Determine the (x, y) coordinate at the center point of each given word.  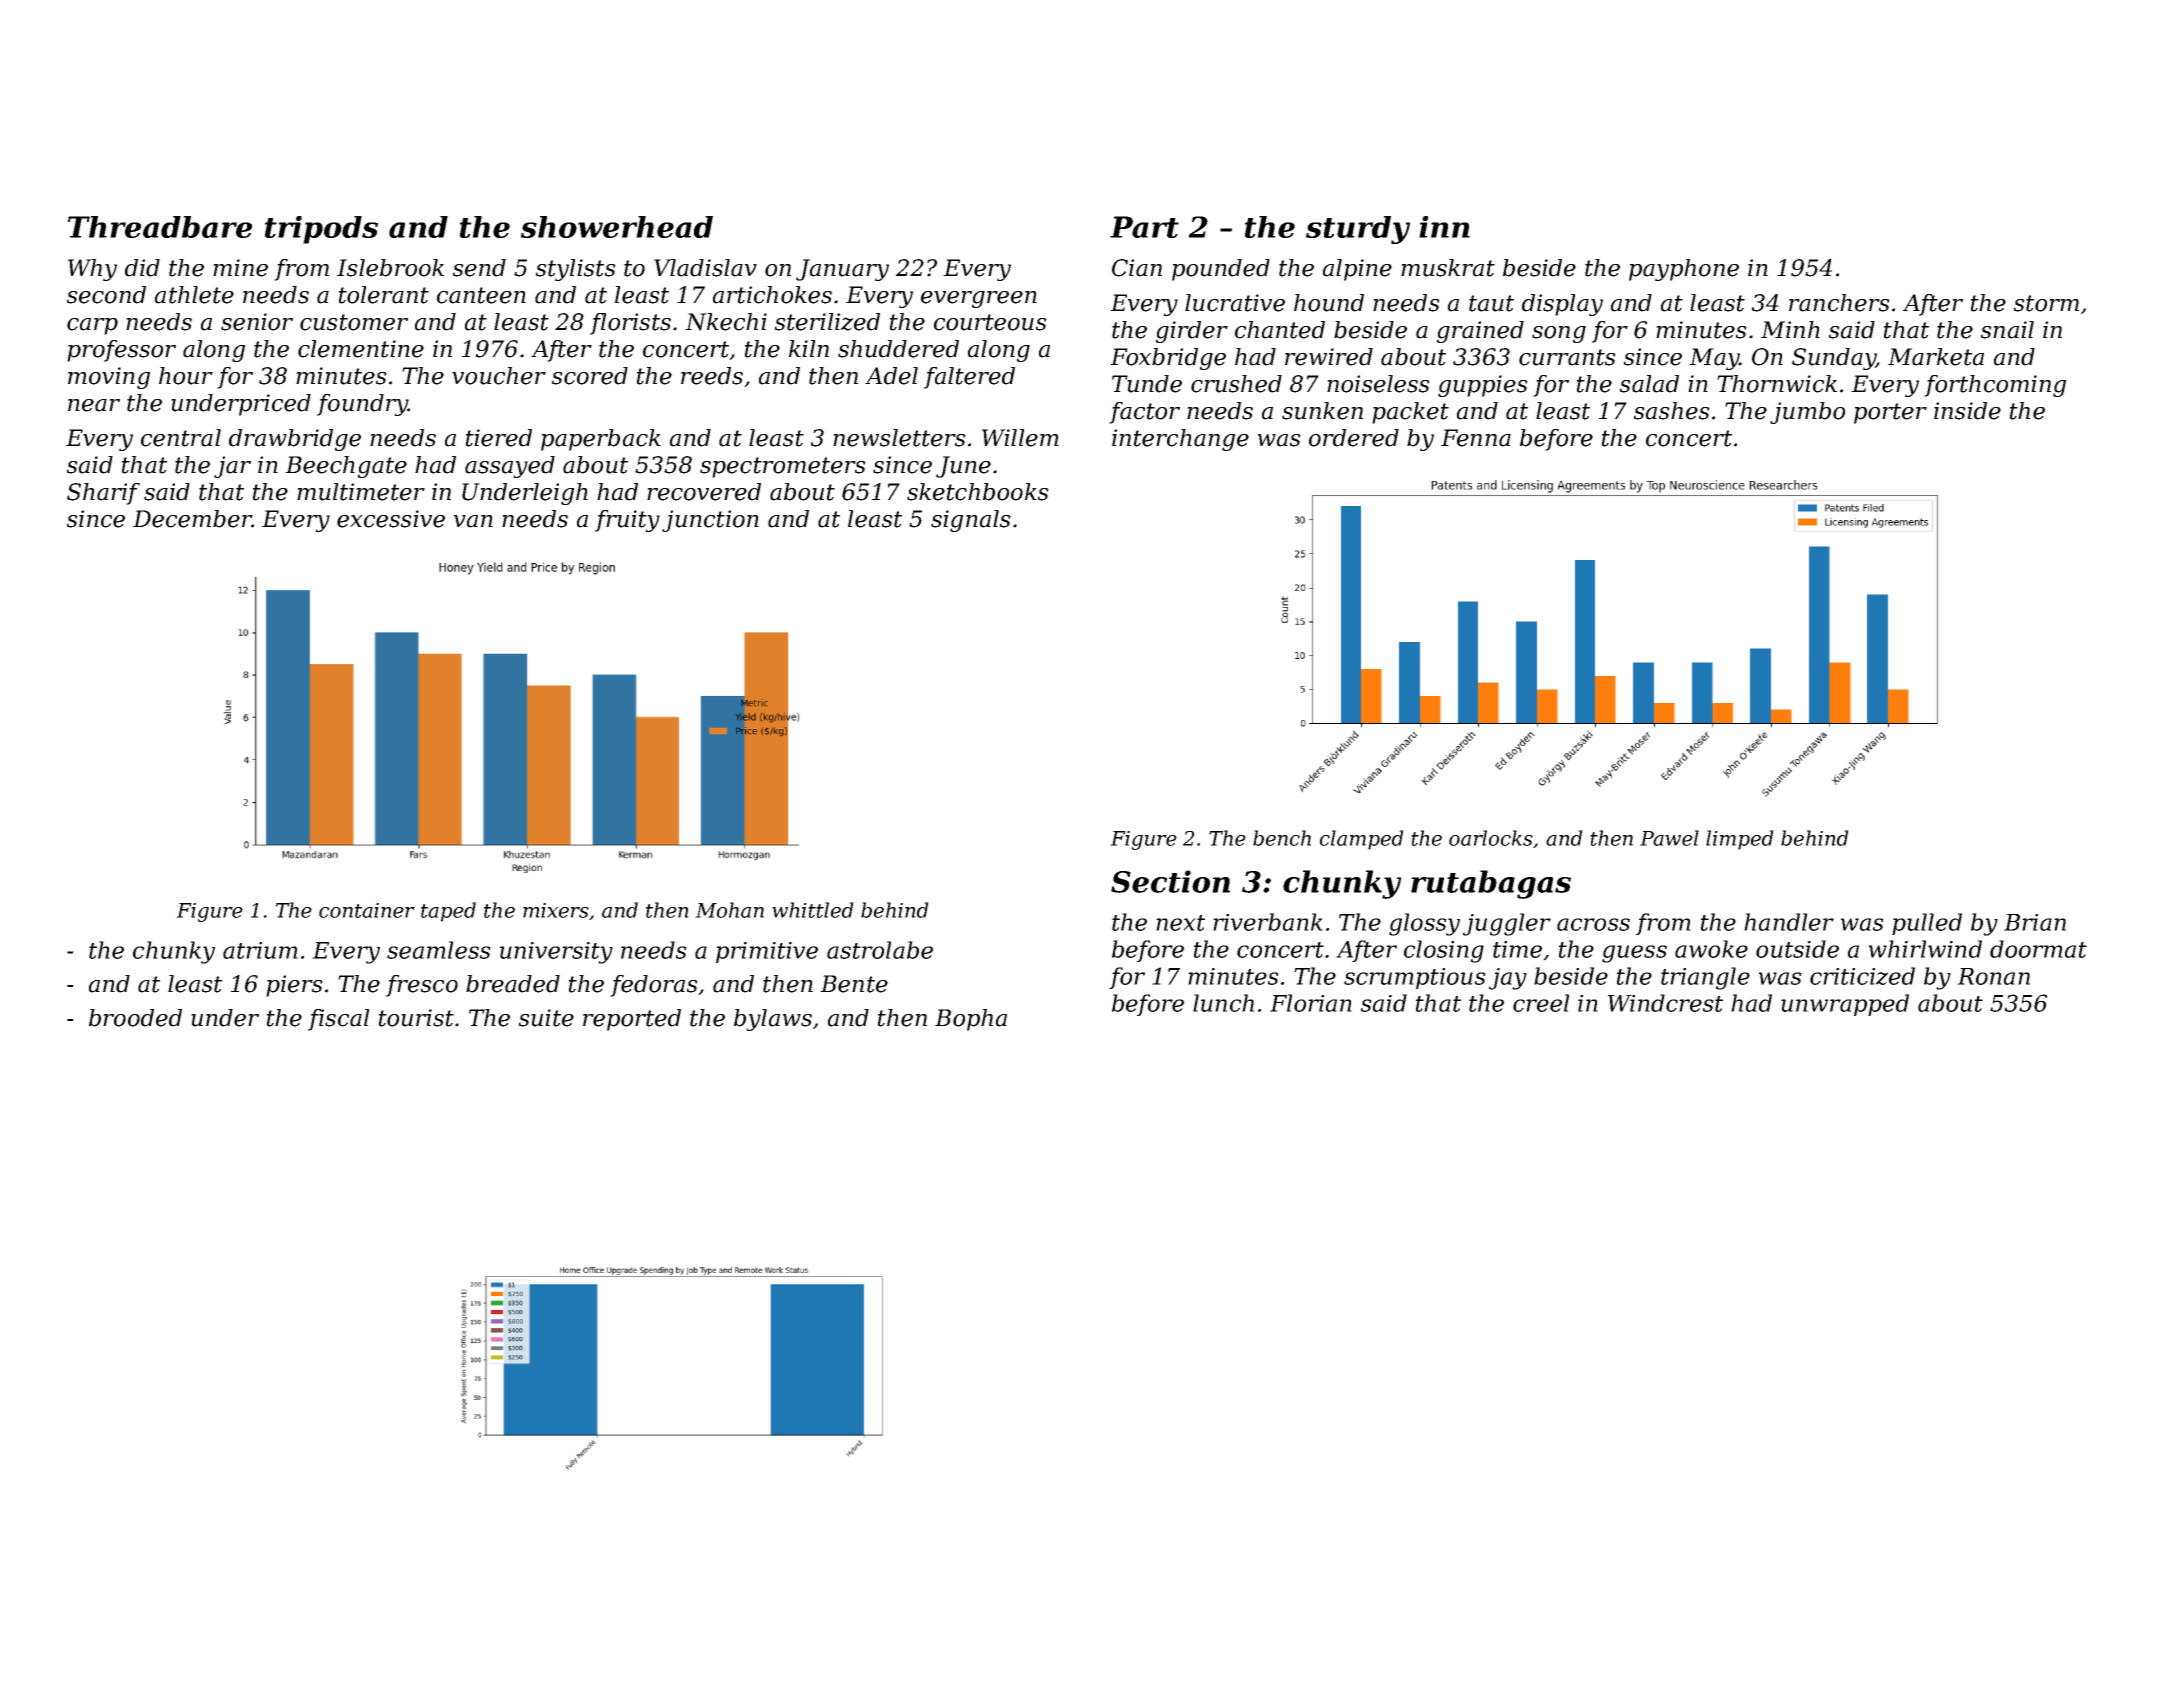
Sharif (103, 494)
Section (1170, 881)
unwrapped (1845, 1005)
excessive (391, 519)
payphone (1684, 270)
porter (1890, 413)
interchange (1180, 440)
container (367, 910)
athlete (194, 295)
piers (294, 986)
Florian (1311, 1003)
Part (1144, 227)
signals (971, 521)
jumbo (1807, 413)
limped (1740, 840)
